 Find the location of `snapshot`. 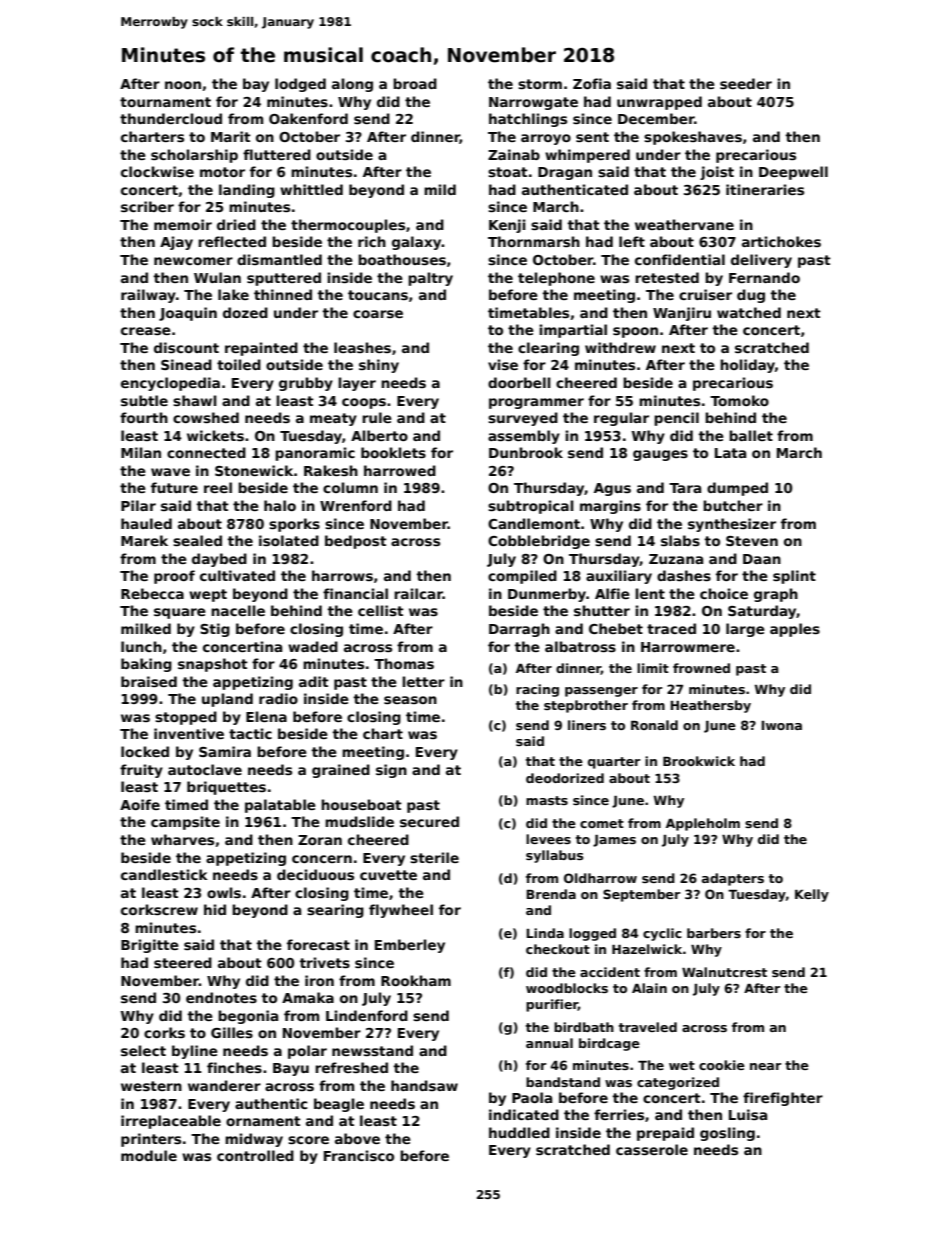

snapshot is located at coordinates (213, 665).
